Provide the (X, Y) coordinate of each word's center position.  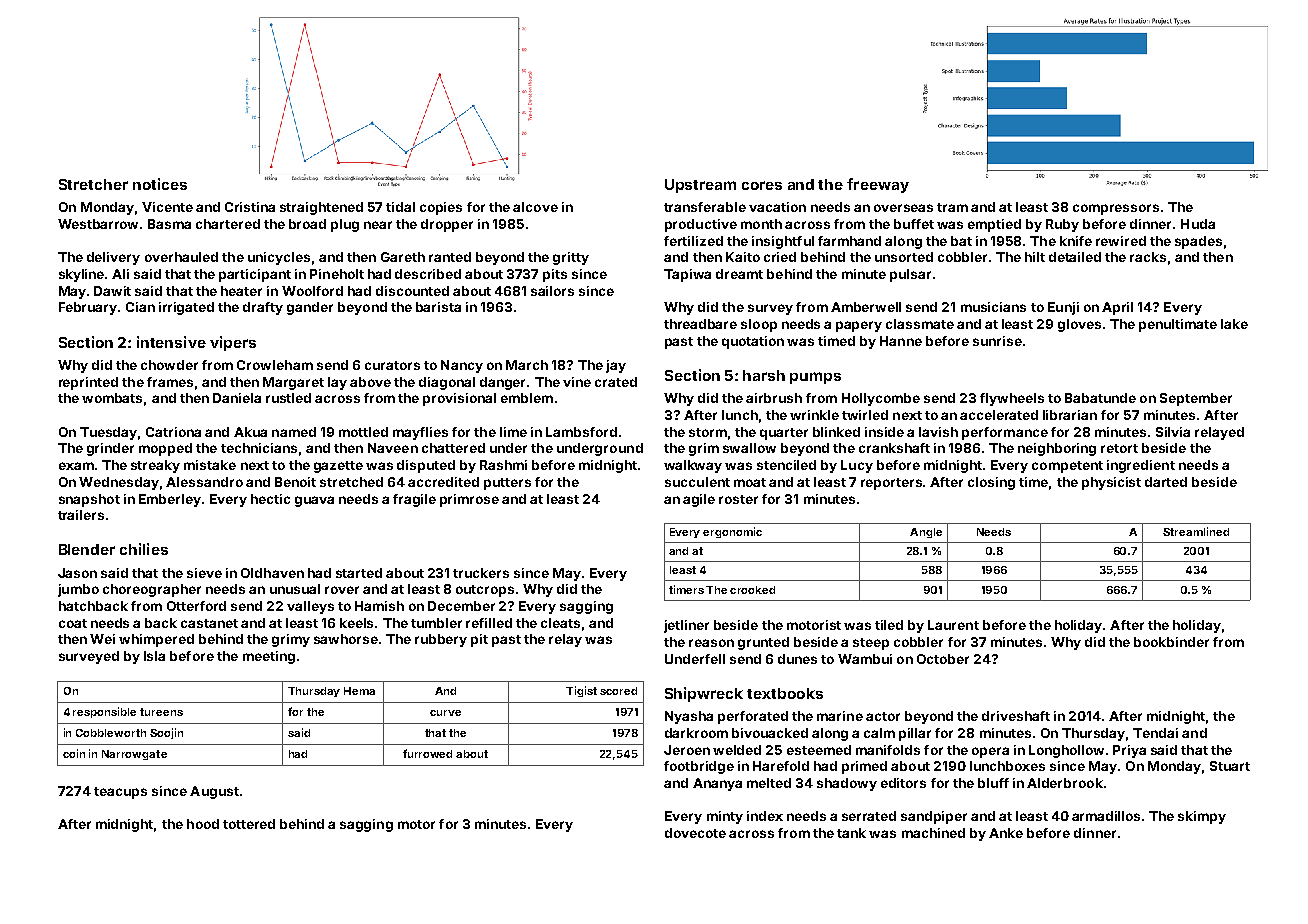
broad (307, 224)
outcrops (485, 591)
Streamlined (1196, 531)
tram (952, 207)
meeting (269, 657)
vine (577, 382)
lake (1234, 324)
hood (203, 824)
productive (701, 225)
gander (310, 308)
